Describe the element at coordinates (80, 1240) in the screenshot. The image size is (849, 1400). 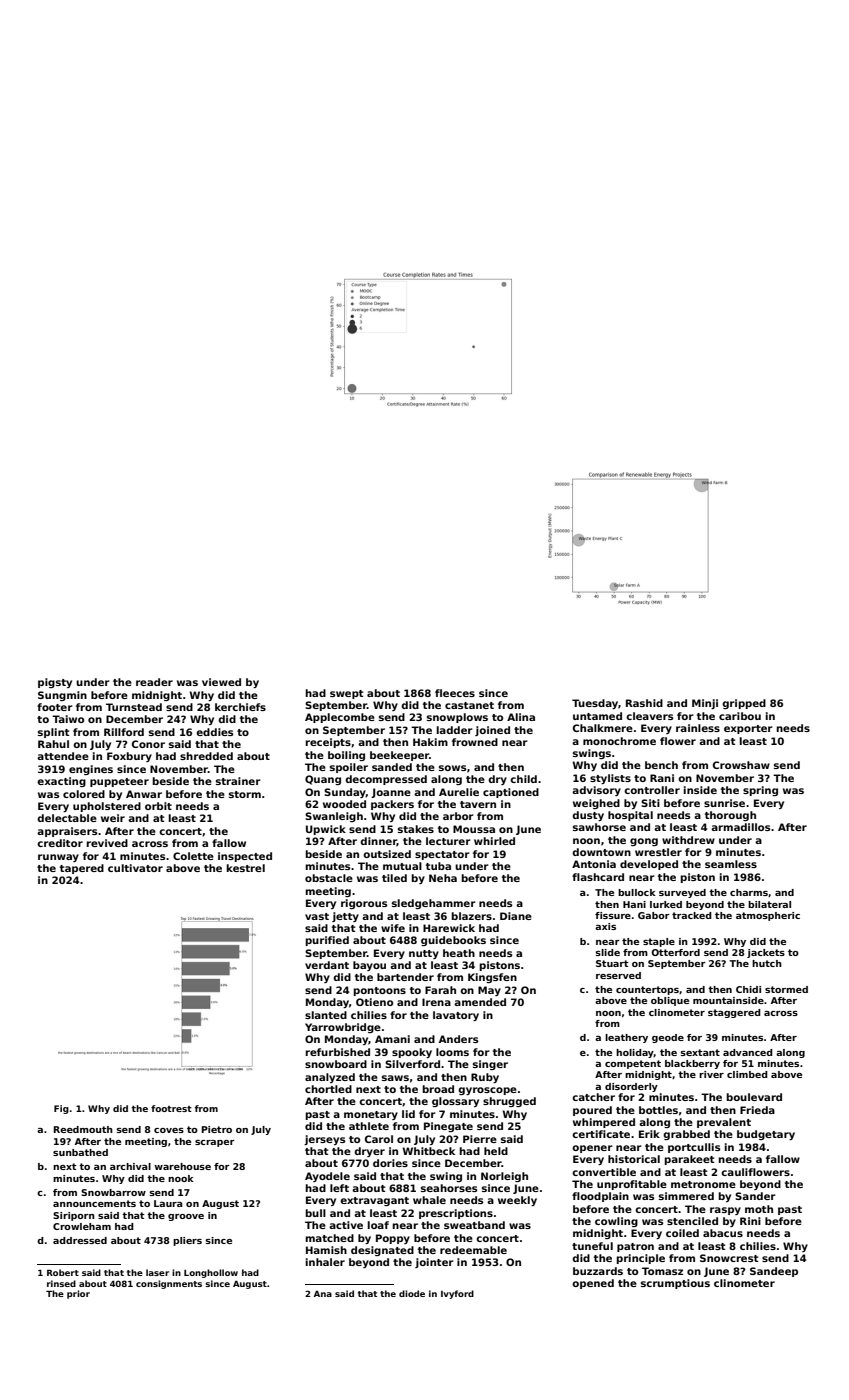
I see `addressed` at that location.
